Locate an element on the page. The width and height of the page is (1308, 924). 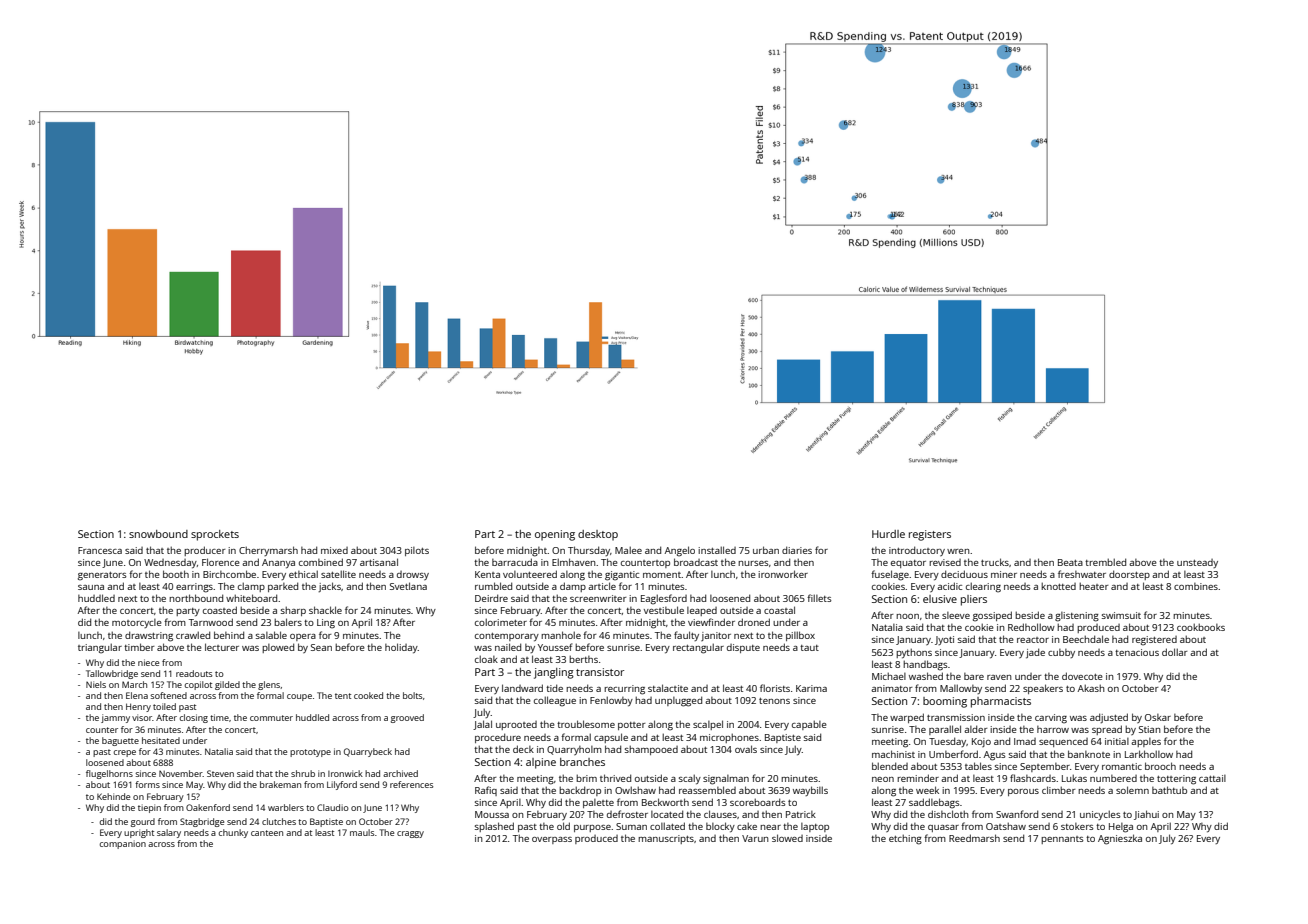
sleeve is located at coordinates (956, 615).
